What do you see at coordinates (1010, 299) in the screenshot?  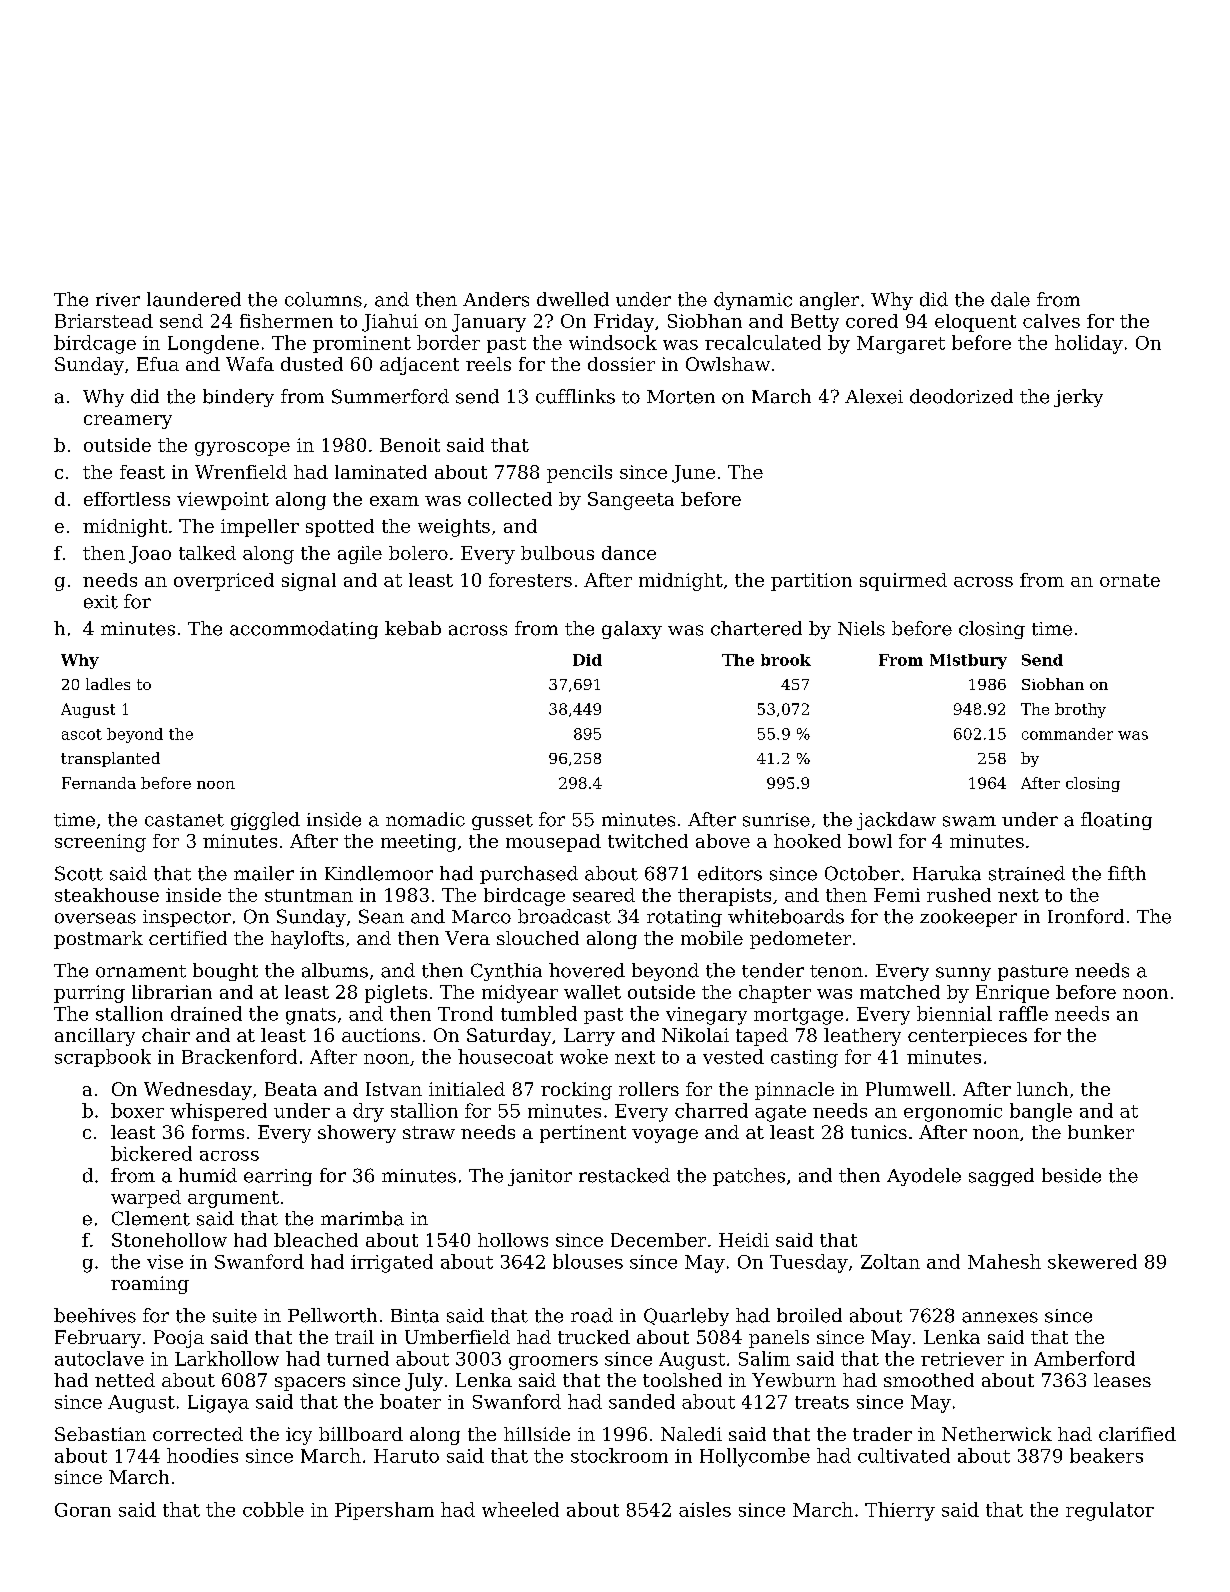 I see `dale` at bounding box center [1010, 299].
